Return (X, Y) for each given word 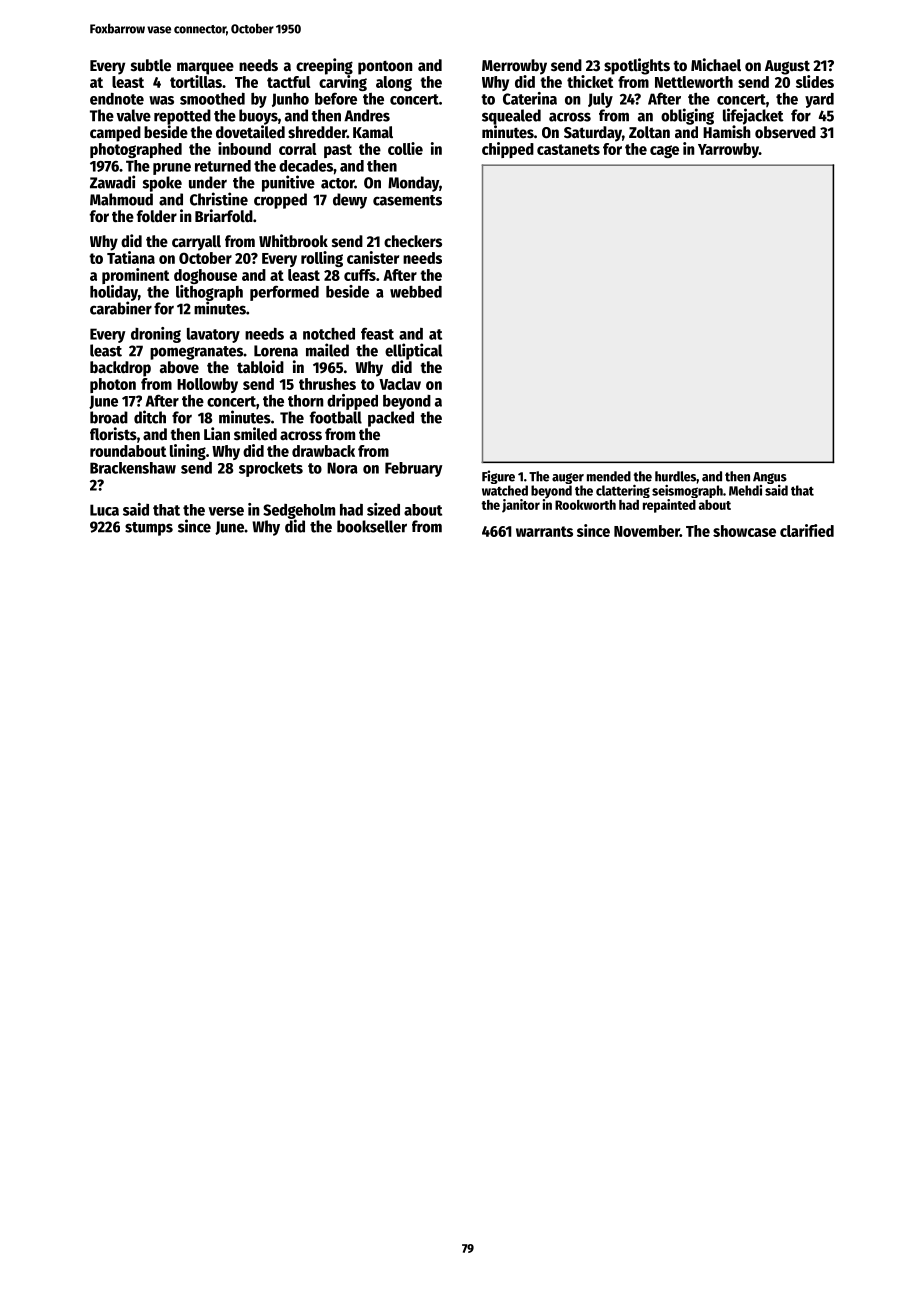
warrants (544, 531)
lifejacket (753, 116)
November (647, 531)
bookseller (372, 526)
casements (407, 200)
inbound (244, 148)
